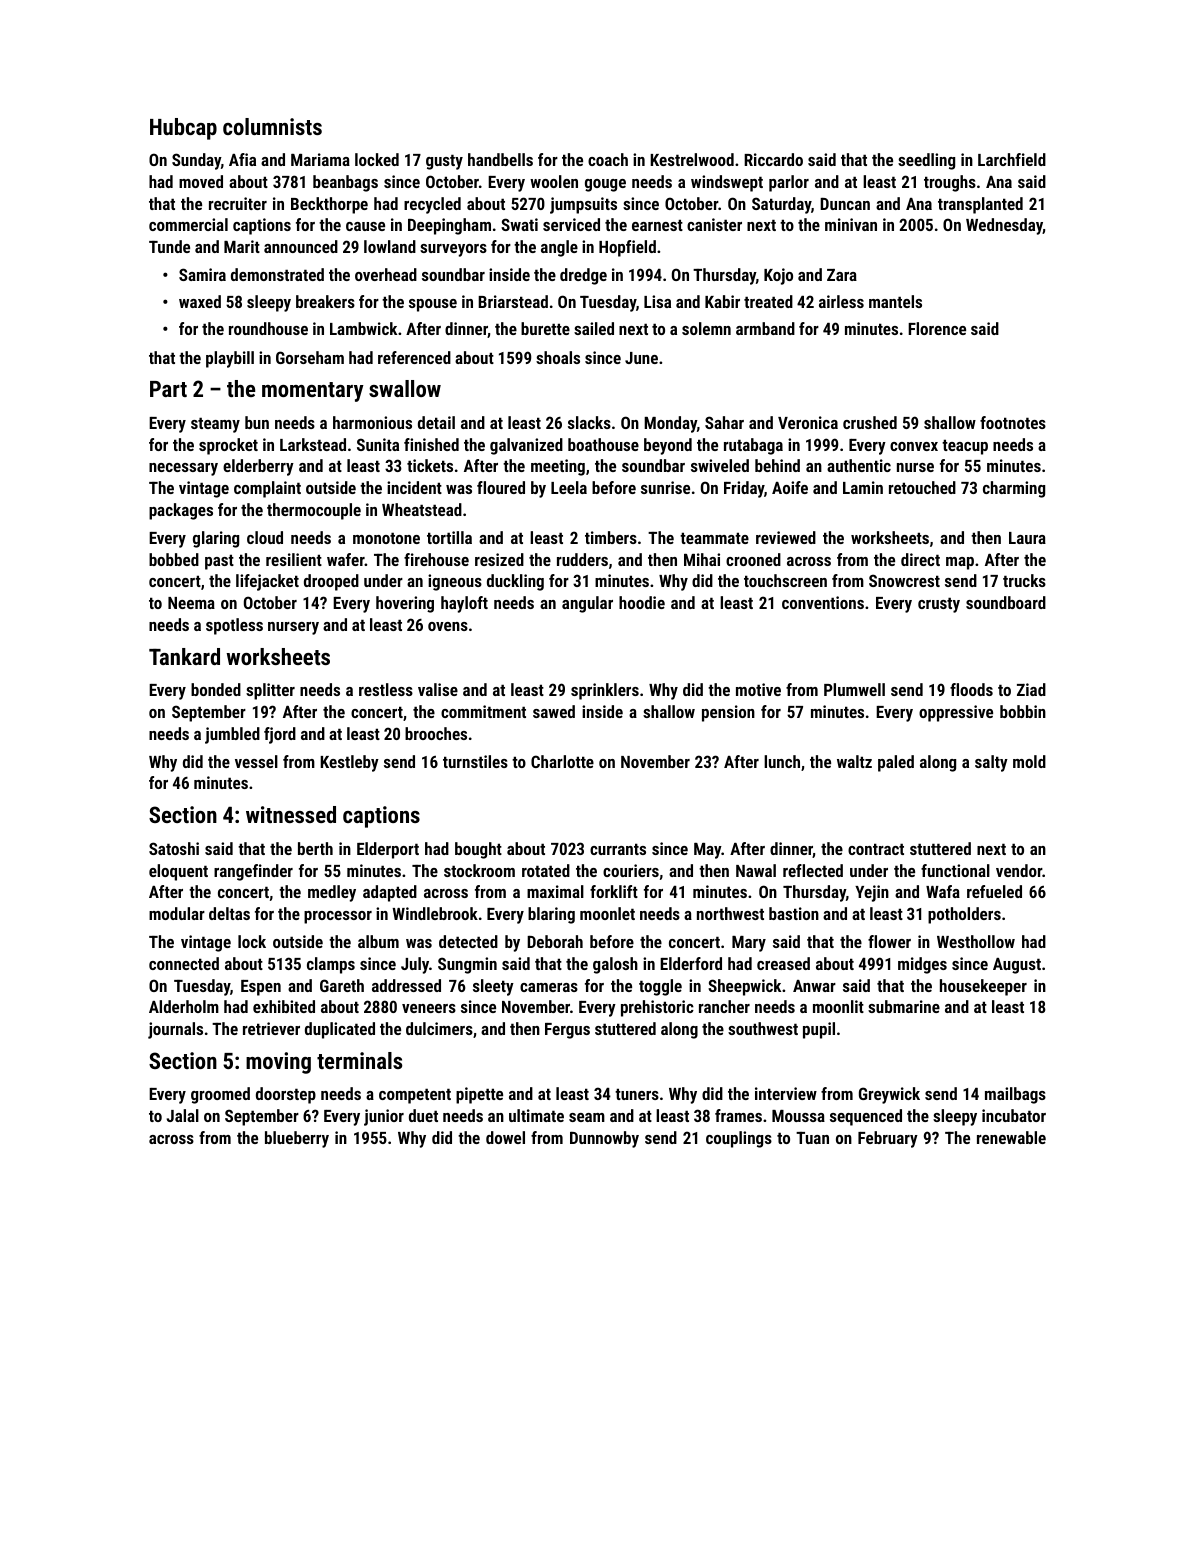 The width and height of the screenshot is (1195, 1546). What do you see at coordinates (567, 1031) in the screenshot?
I see `Fergus` at bounding box center [567, 1031].
